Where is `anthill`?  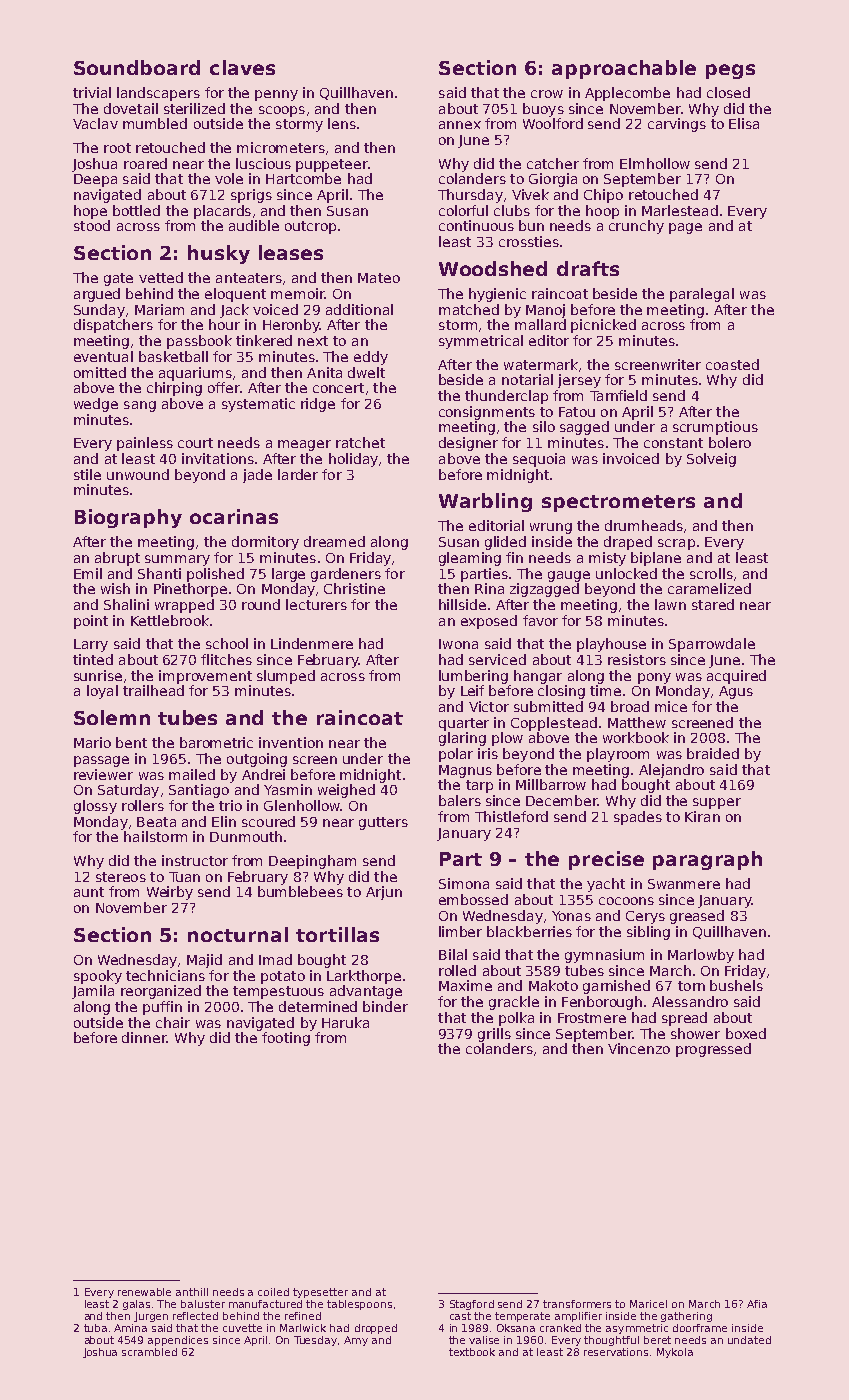 anthill is located at coordinates (192, 1292).
